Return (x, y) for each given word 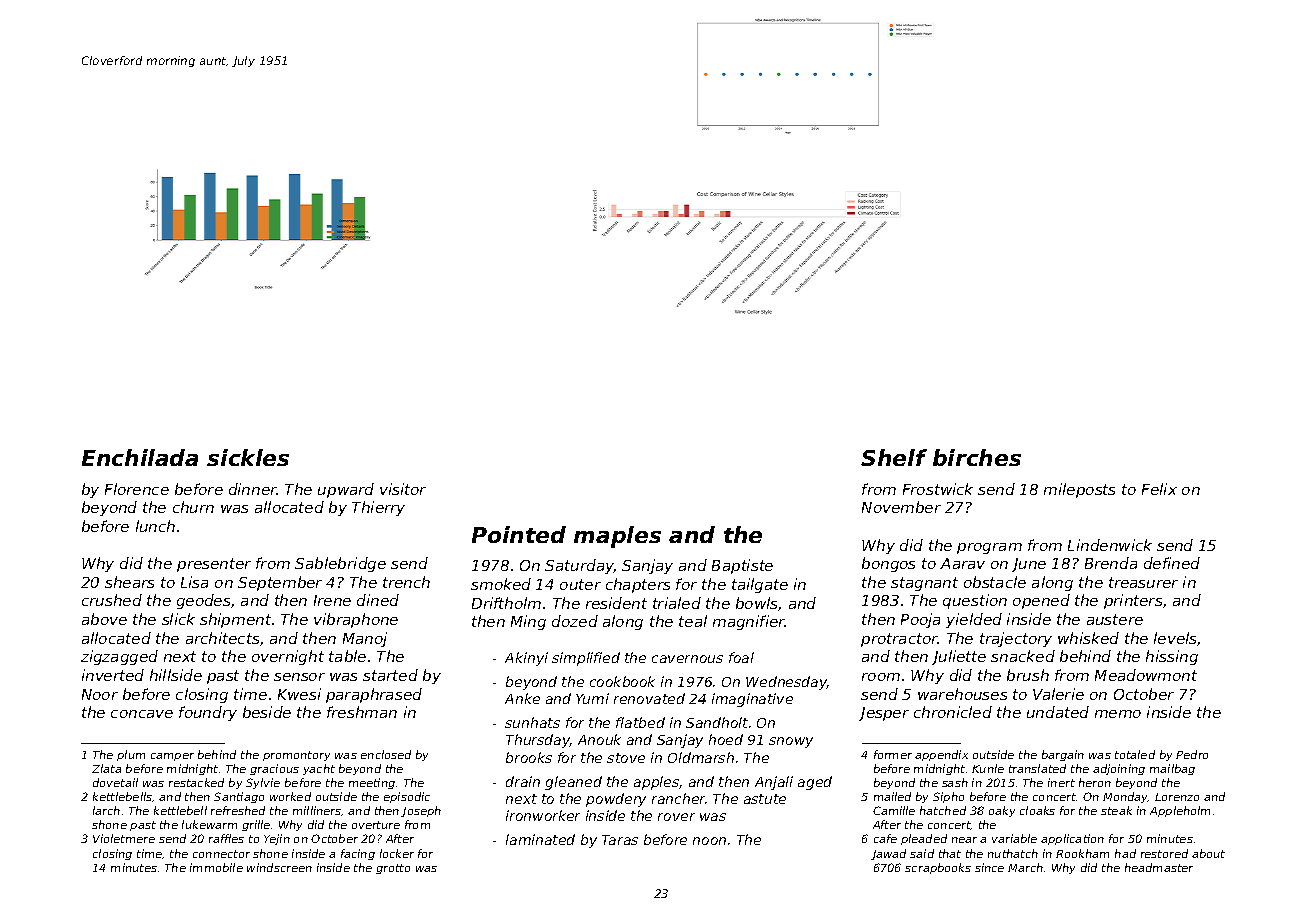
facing (358, 854)
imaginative (752, 700)
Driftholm (506, 603)
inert (1061, 782)
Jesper (884, 714)
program (989, 548)
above (104, 619)
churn (193, 507)
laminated (540, 839)
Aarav (962, 563)
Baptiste (742, 566)
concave (142, 714)
